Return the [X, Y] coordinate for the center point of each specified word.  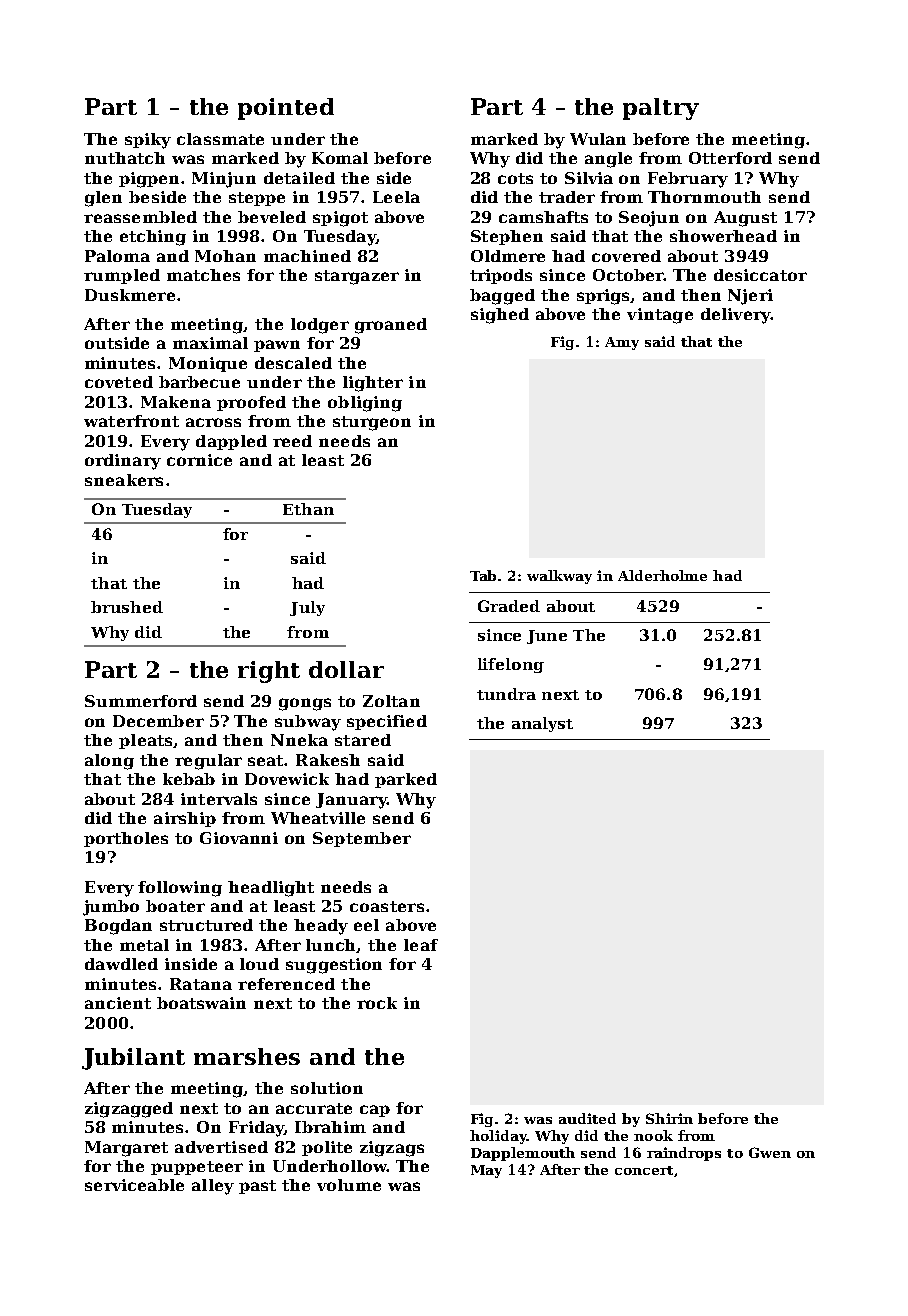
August [745, 219]
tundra [506, 694]
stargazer [357, 277]
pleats [145, 741]
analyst [542, 724]
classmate [220, 139]
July [307, 608]
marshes [247, 1056]
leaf [421, 945]
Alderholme [662, 575]
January [351, 801]
